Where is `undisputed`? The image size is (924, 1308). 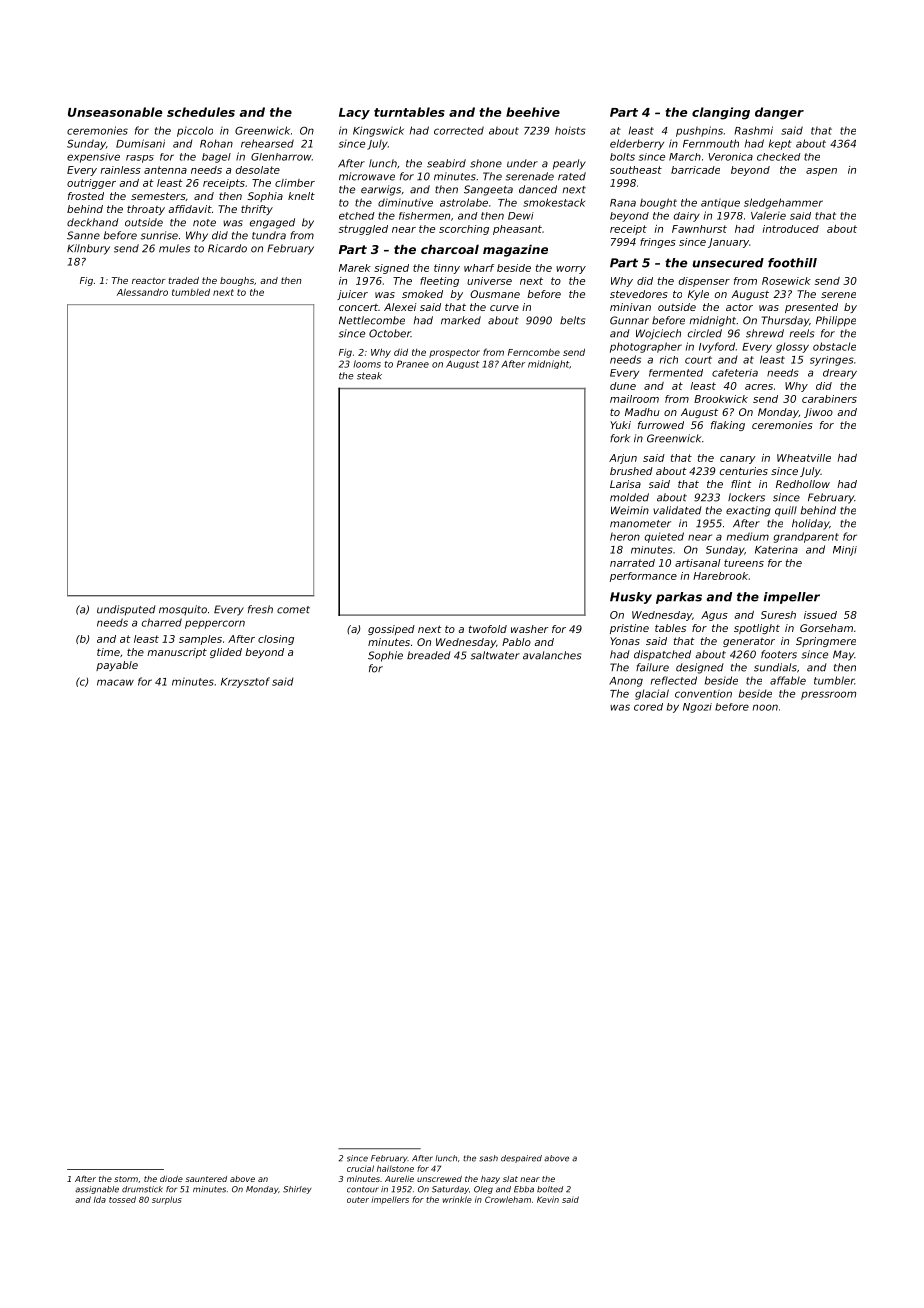 undisputed is located at coordinates (126, 610).
